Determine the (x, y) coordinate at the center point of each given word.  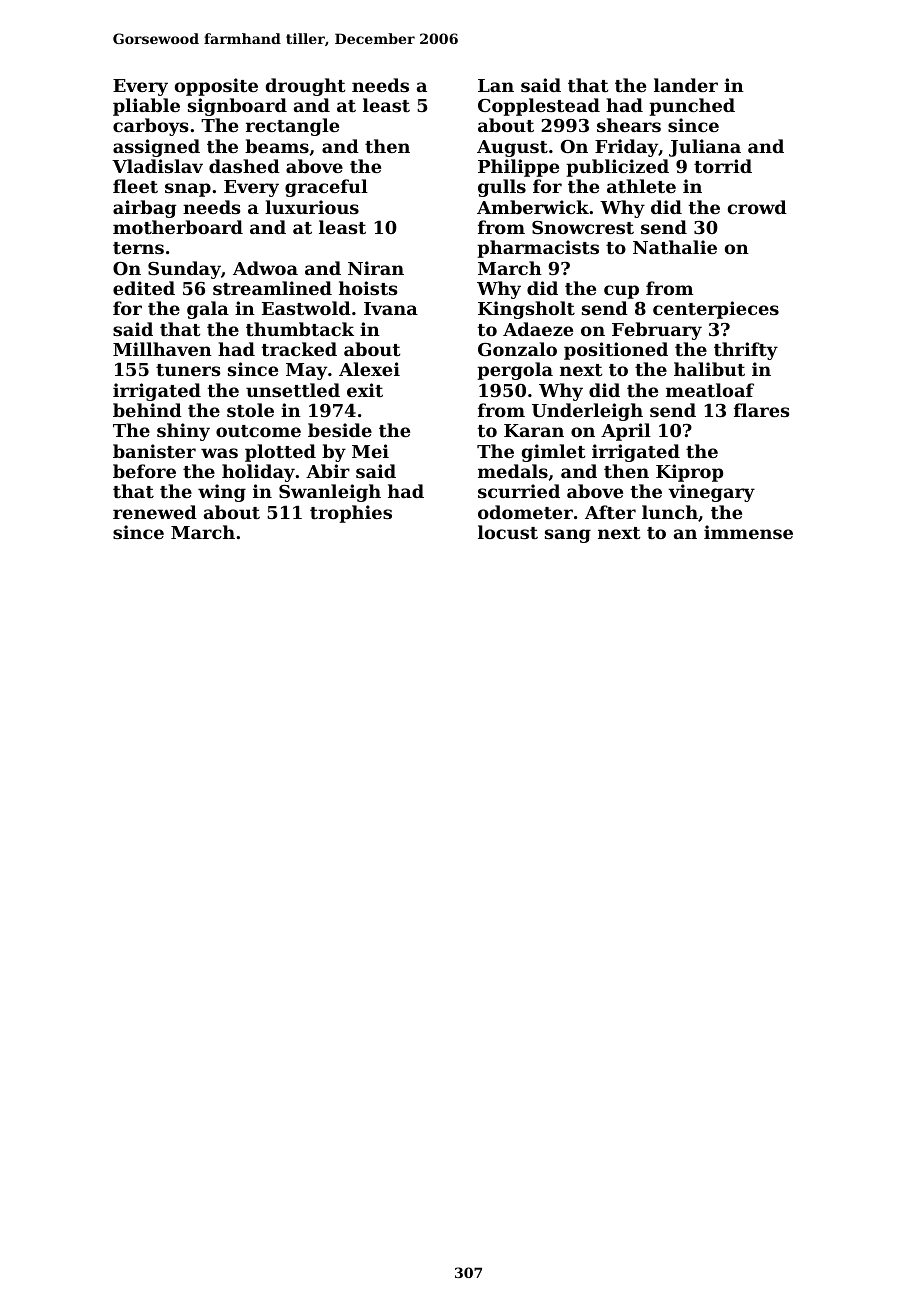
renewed (155, 512)
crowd (757, 207)
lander (686, 85)
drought (305, 87)
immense (748, 532)
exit (365, 390)
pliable (146, 107)
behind (147, 410)
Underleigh (587, 412)
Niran (376, 268)
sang (568, 536)
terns (138, 248)
